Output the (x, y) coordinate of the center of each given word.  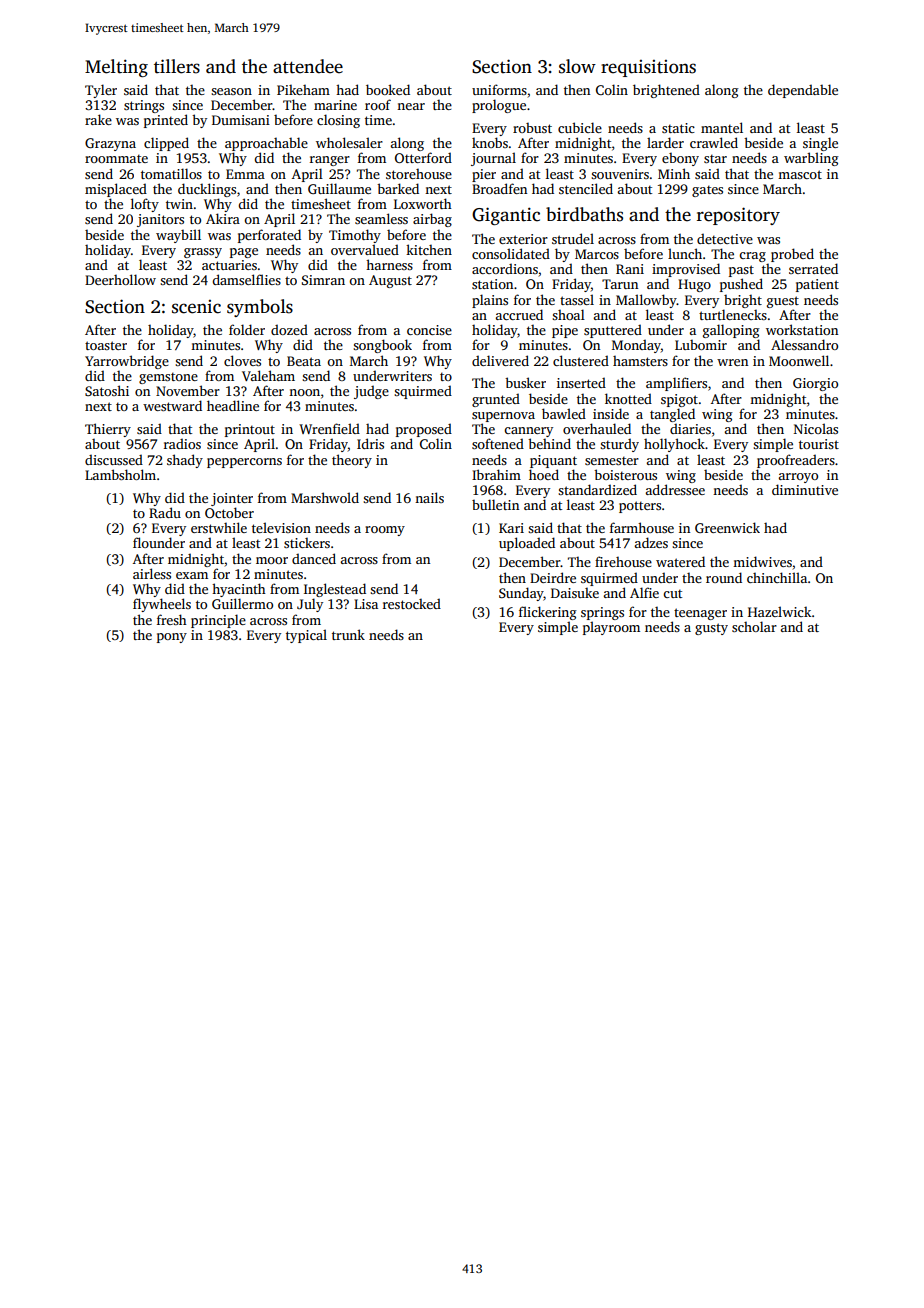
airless (152, 573)
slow (577, 66)
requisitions (648, 68)
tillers (177, 66)
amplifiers (676, 384)
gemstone (168, 378)
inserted (581, 382)
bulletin (495, 504)
